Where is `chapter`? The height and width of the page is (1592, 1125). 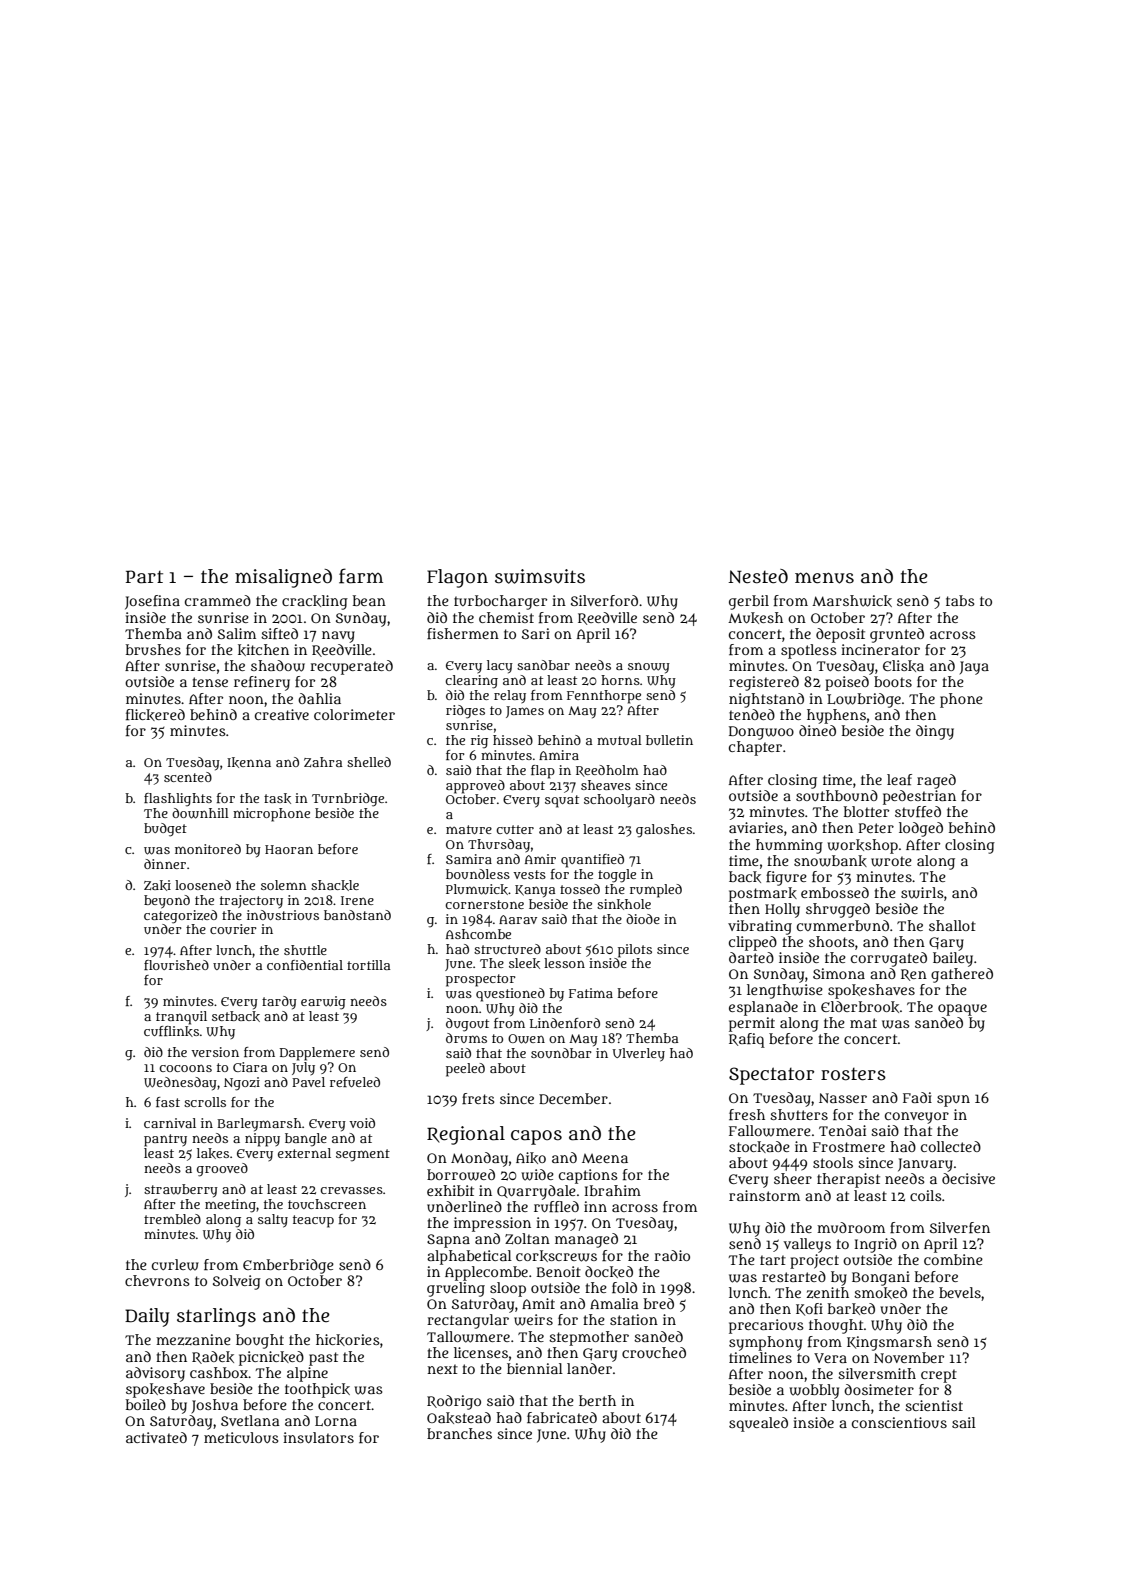
chapter is located at coordinates (755, 748).
